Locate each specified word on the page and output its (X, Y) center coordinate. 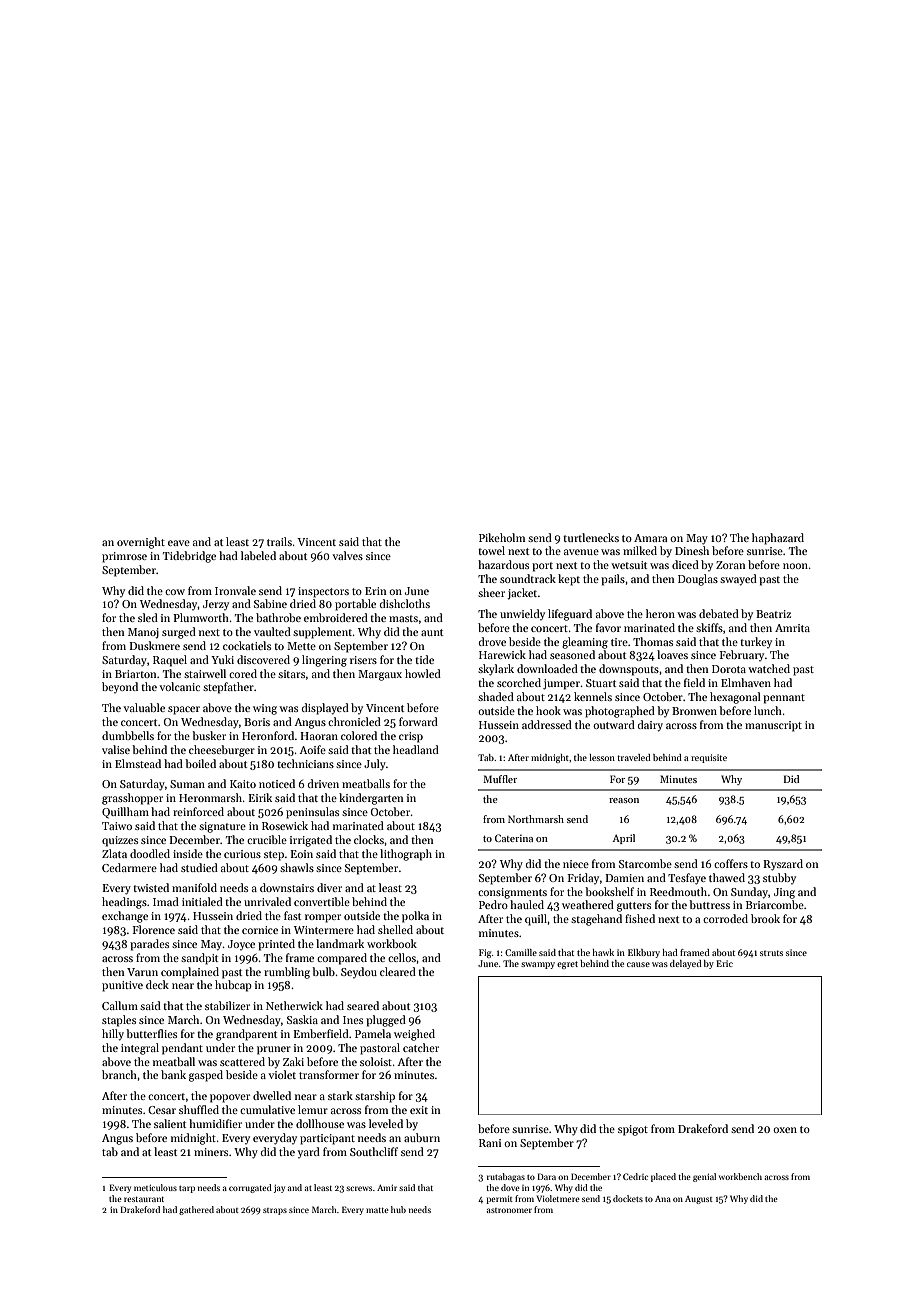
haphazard (778, 539)
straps (275, 1211)
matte (377, 1210)
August (699, 1200)
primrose (124, 557)
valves (348, 555)
